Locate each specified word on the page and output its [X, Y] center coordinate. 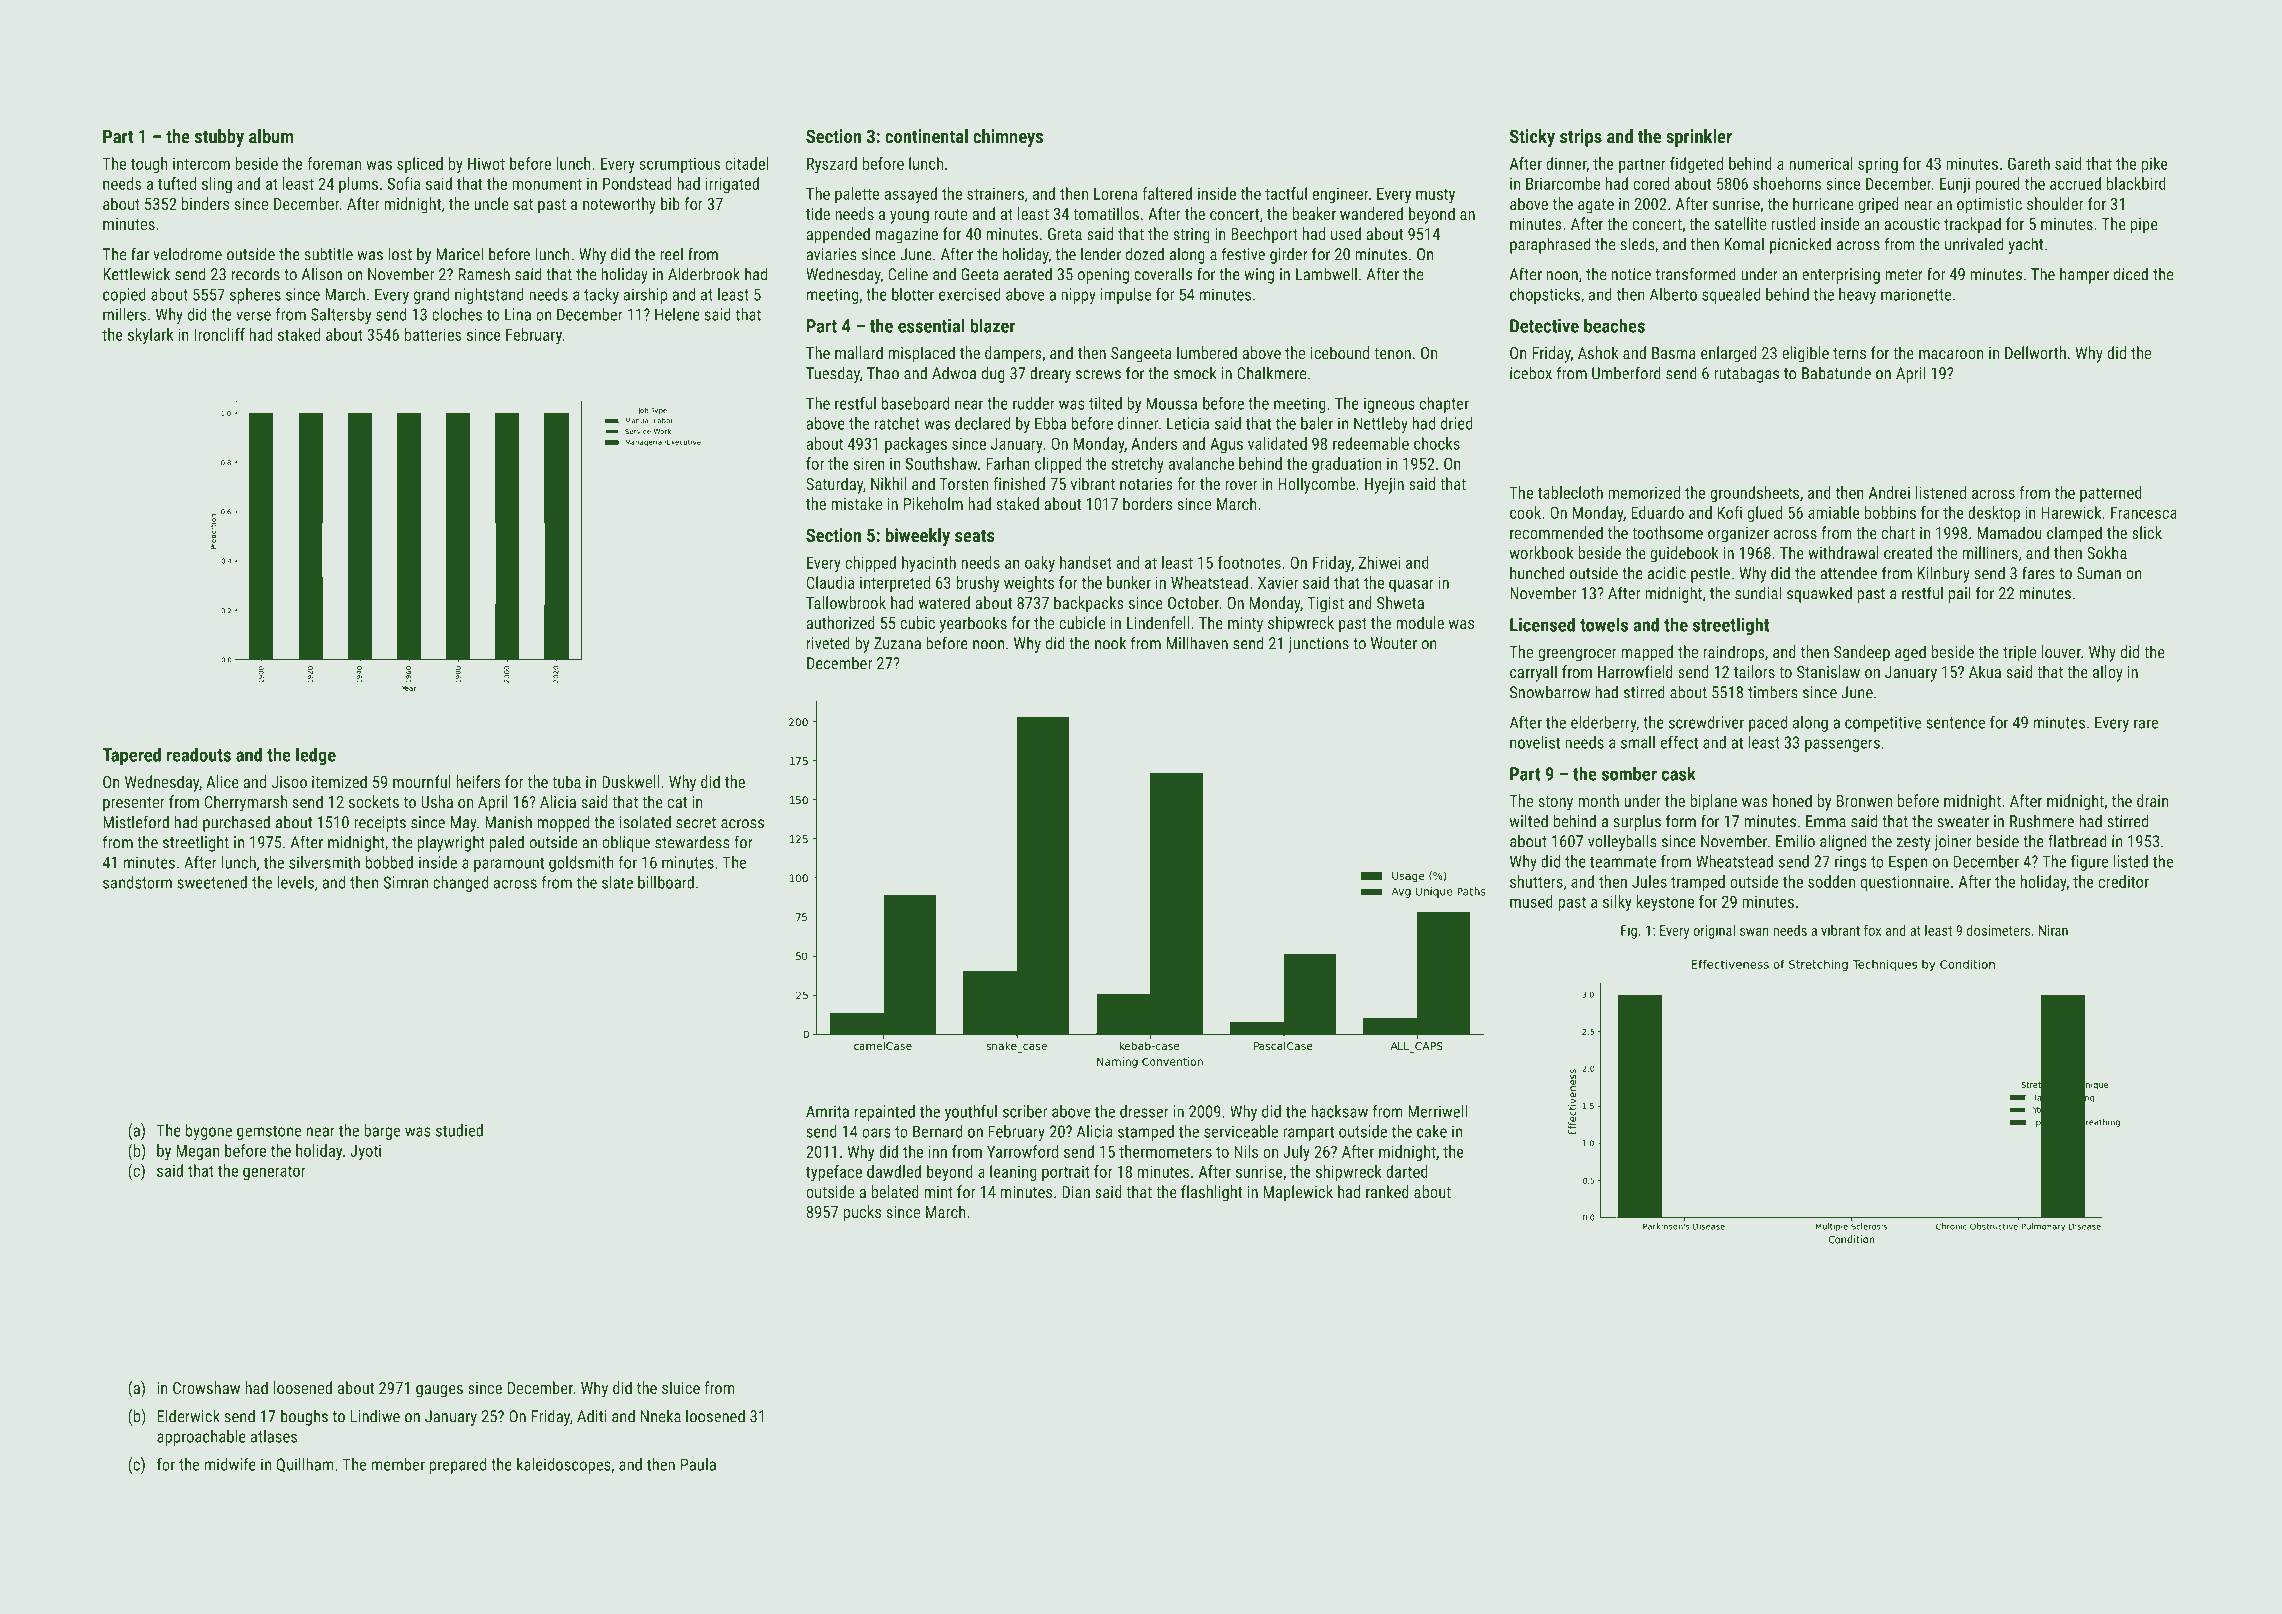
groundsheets [1754, 494]
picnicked [1800, 245]
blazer [992, 326]
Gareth [2029, 163]
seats [974, 535]
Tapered [131, 756]
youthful [971, 1113]
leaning [1013, 1173]
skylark [151, 336]
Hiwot [486, 164]
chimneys [1008, 138]
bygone [209, 1132]
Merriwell [1437, 1111]
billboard [666, 882]
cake [1432, 1131]
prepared [458, 1466]
